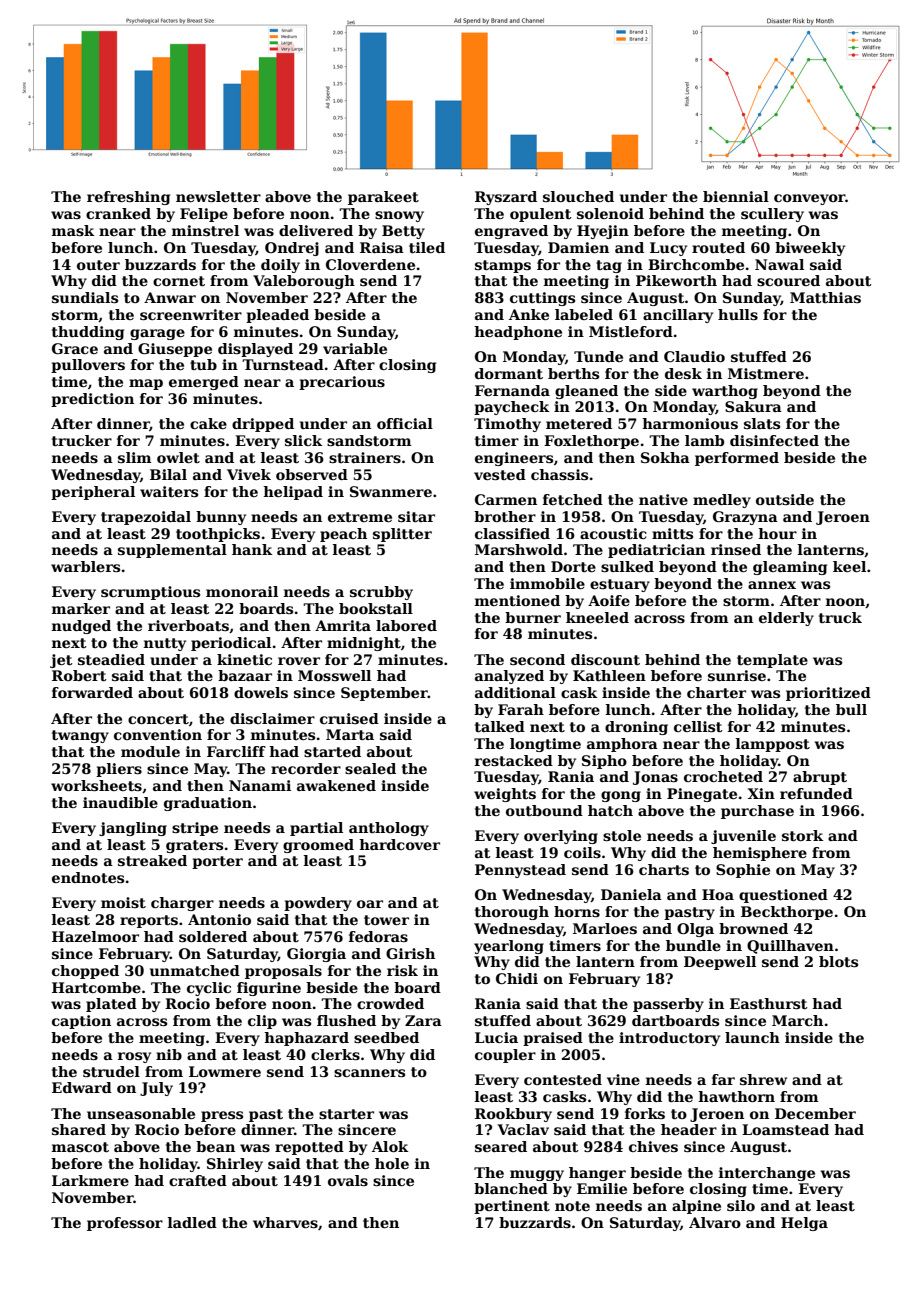  Describe the element at coordinates (285, 1222) in the screenshot. I see `wharves` at that location.
